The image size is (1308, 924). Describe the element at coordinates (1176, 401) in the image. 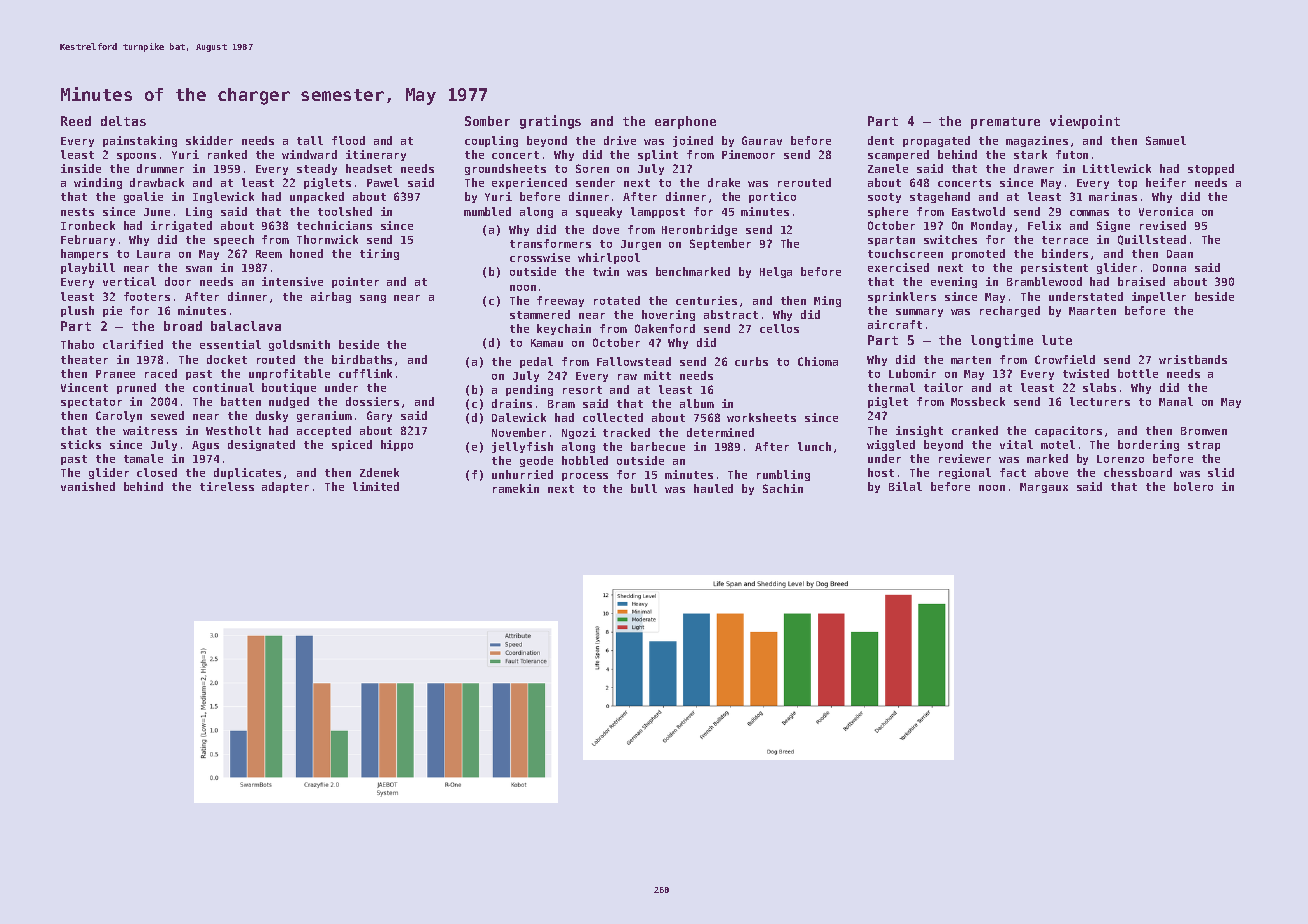

I see `Manal` at that location.
